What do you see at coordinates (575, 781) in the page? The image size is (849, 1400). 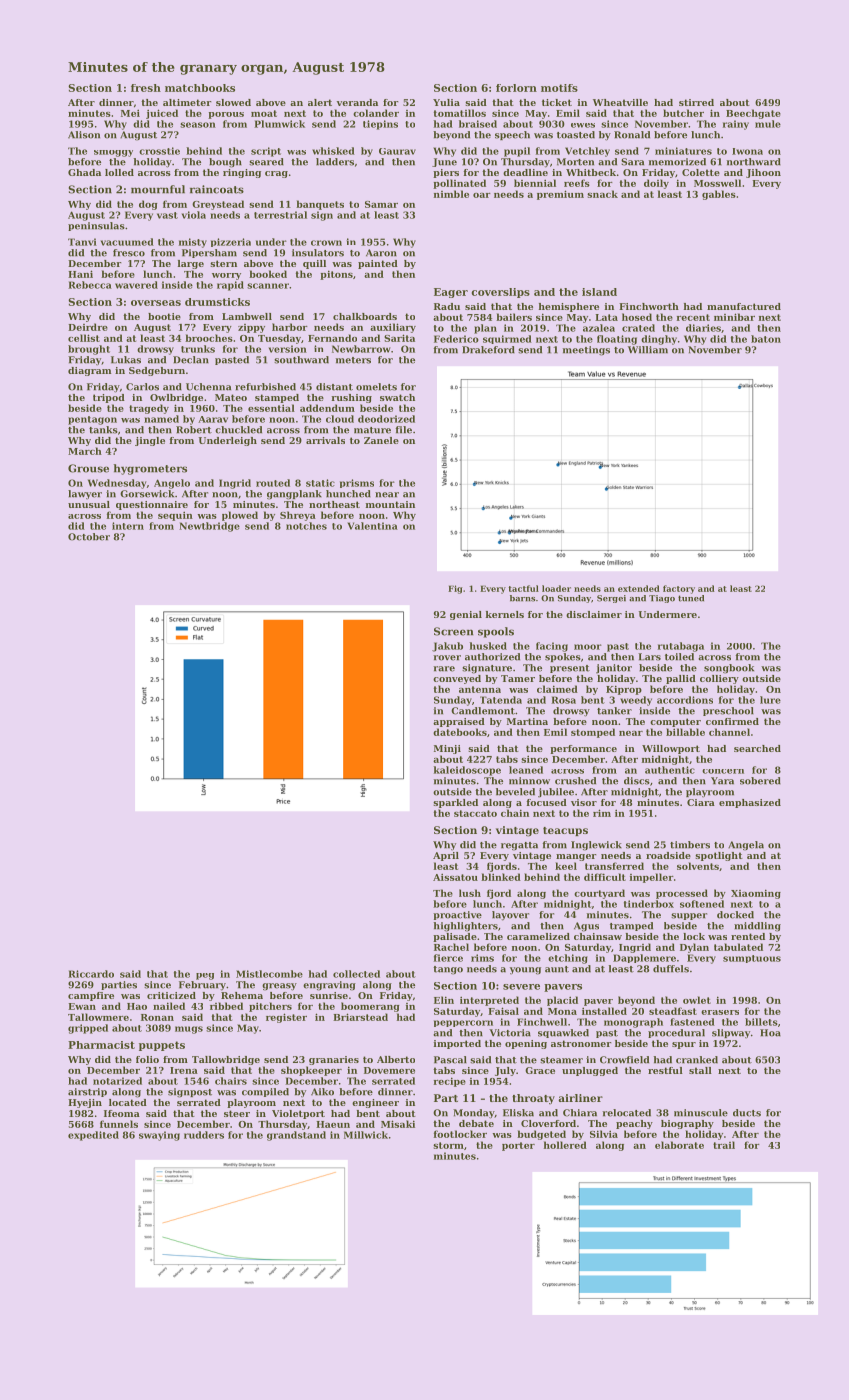 I see `crushed` at bounding box center [575, 781].
